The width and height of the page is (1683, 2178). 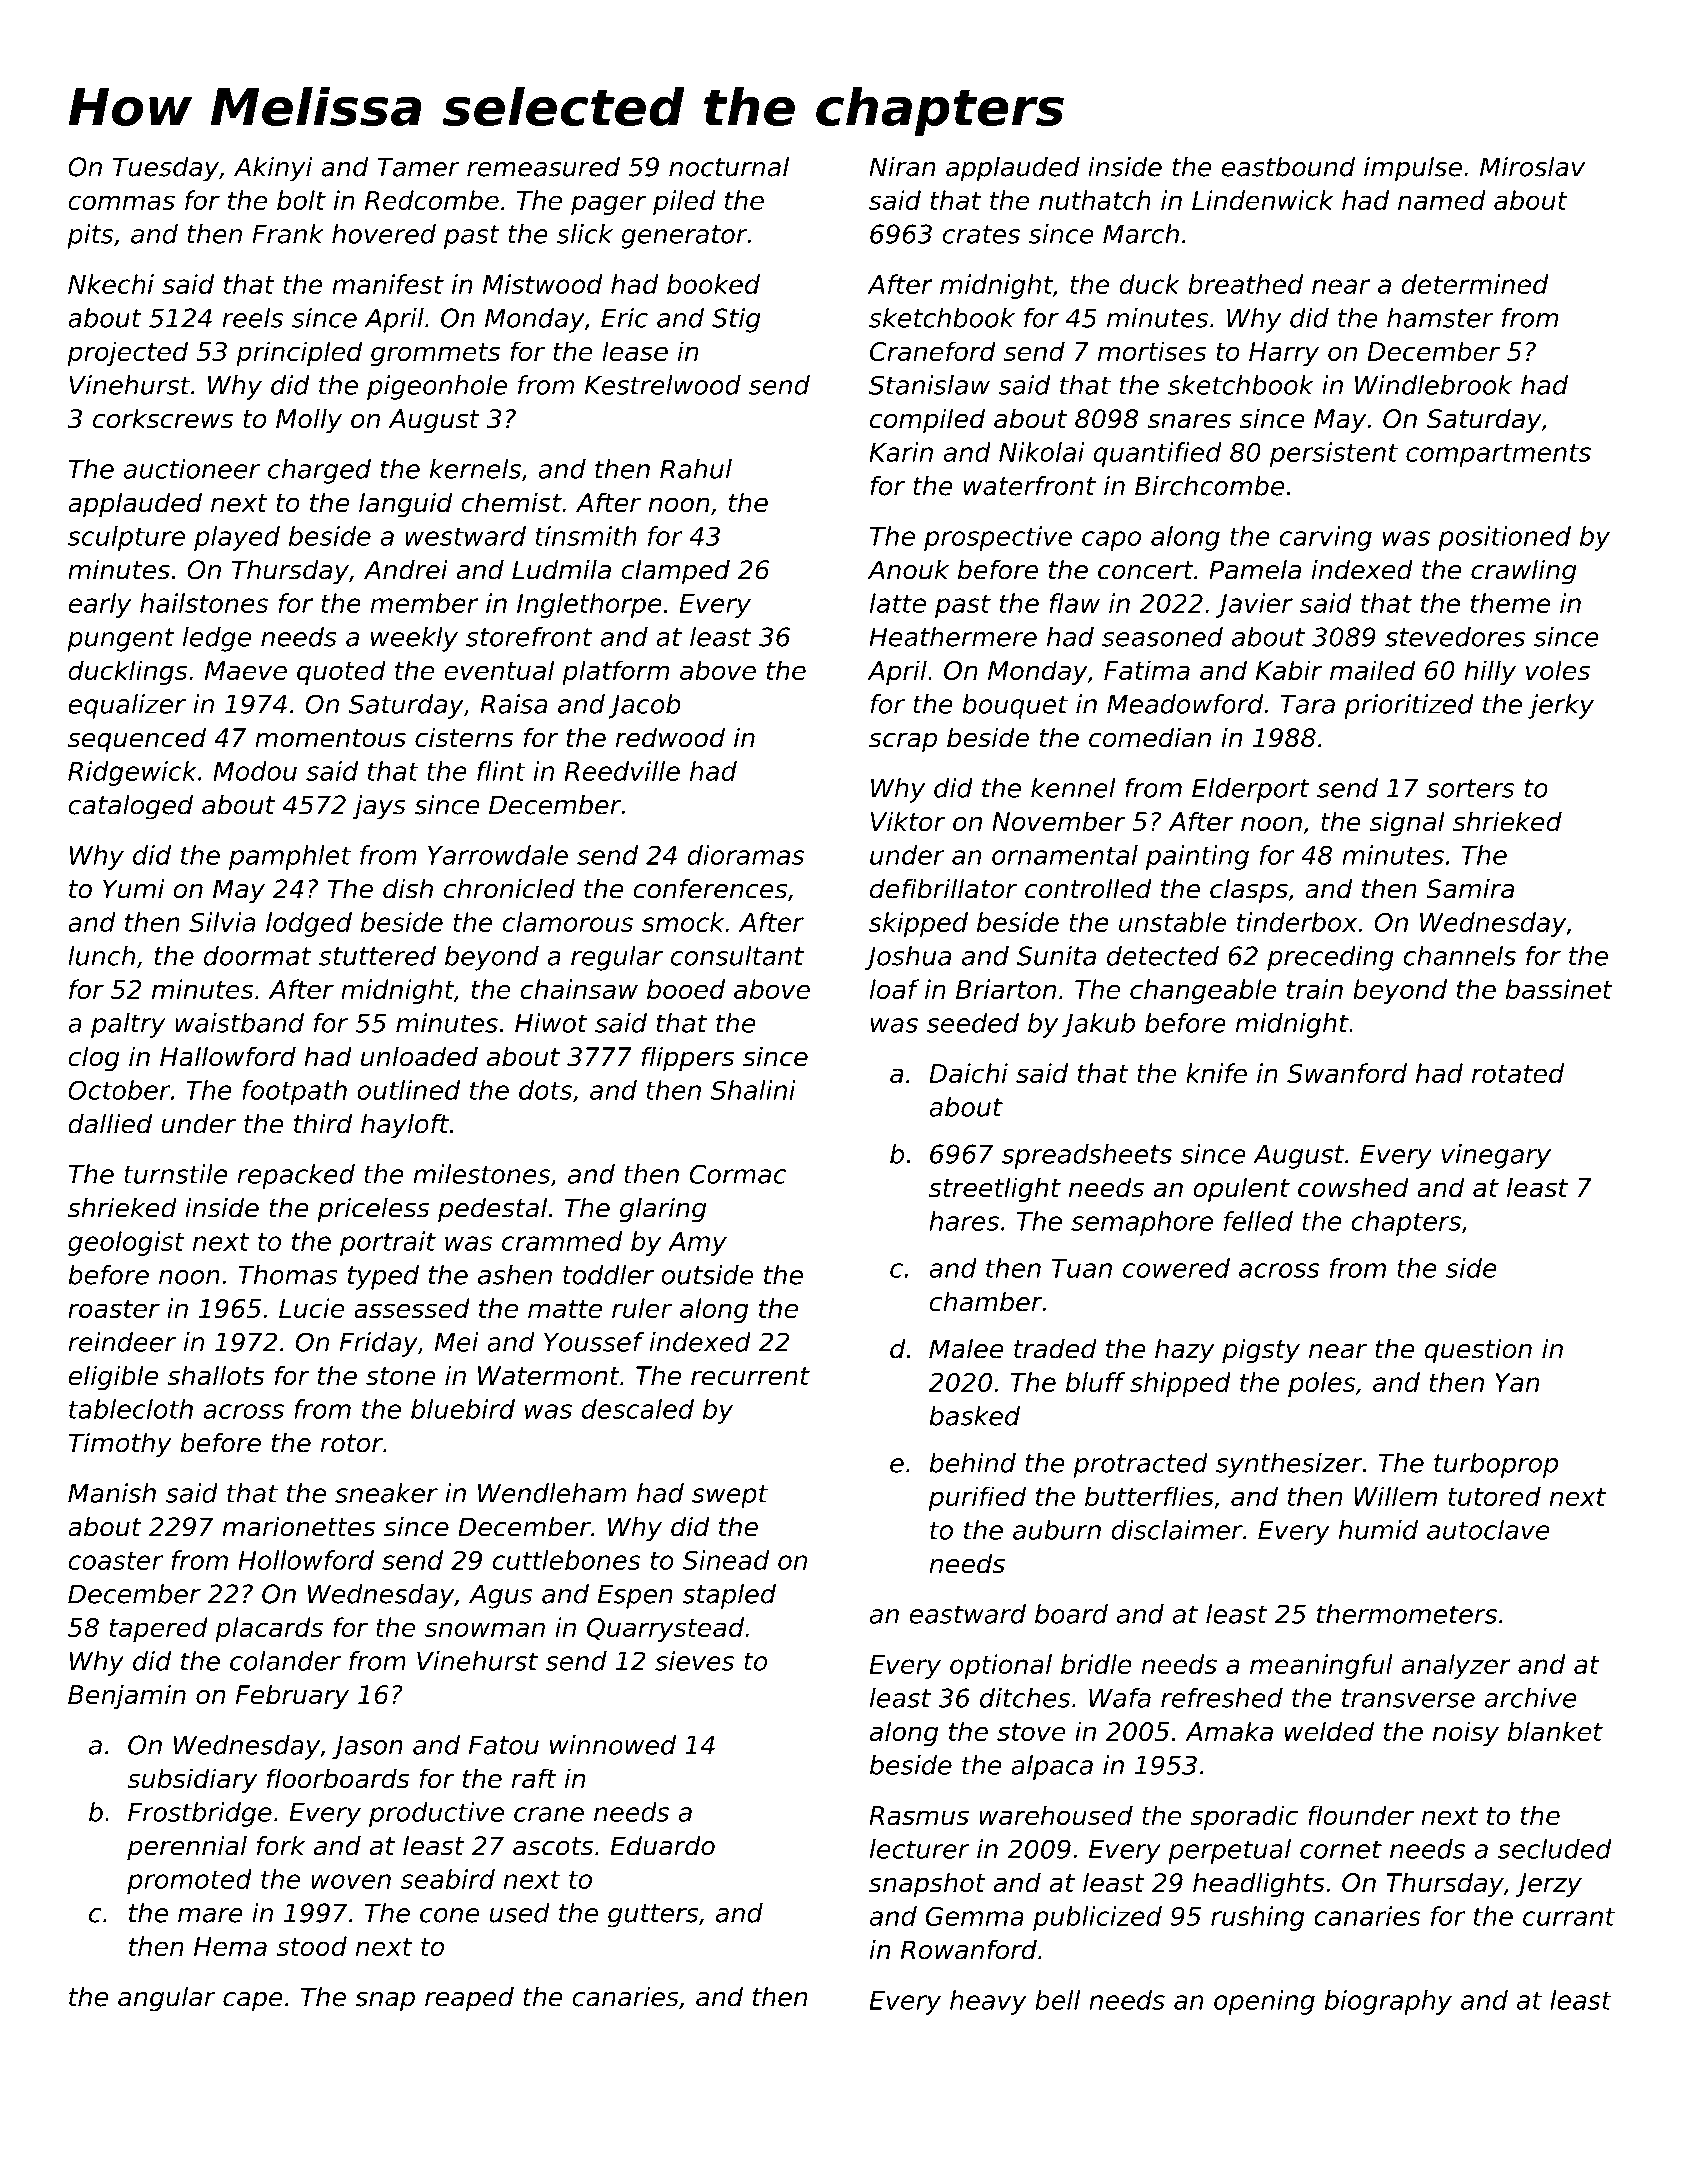 I want to click on equalizer, so click(x=127, y=706).
